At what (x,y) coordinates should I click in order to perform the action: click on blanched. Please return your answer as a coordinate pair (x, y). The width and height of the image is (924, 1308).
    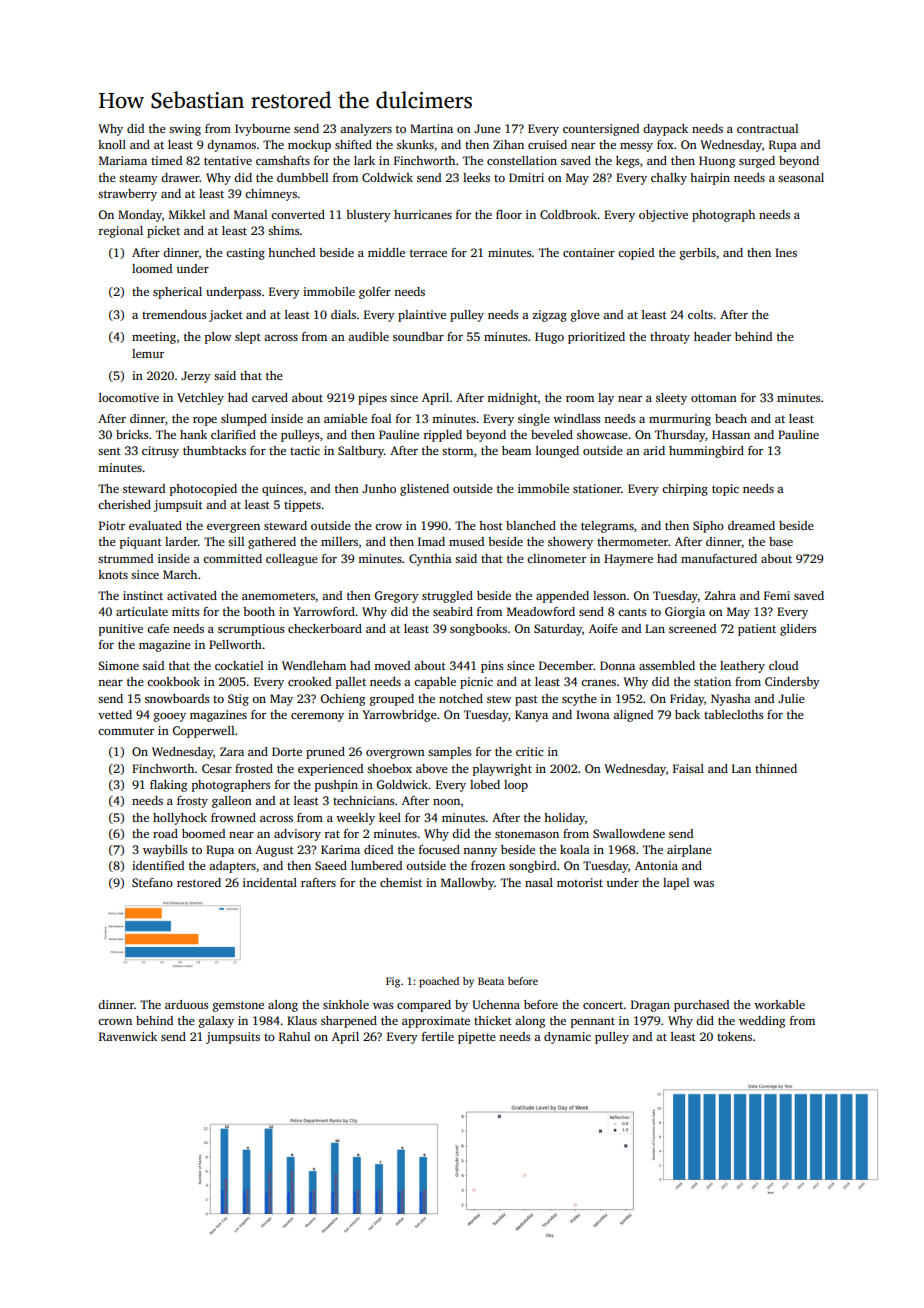
    Looking at the image, I should click on (531, 525).
